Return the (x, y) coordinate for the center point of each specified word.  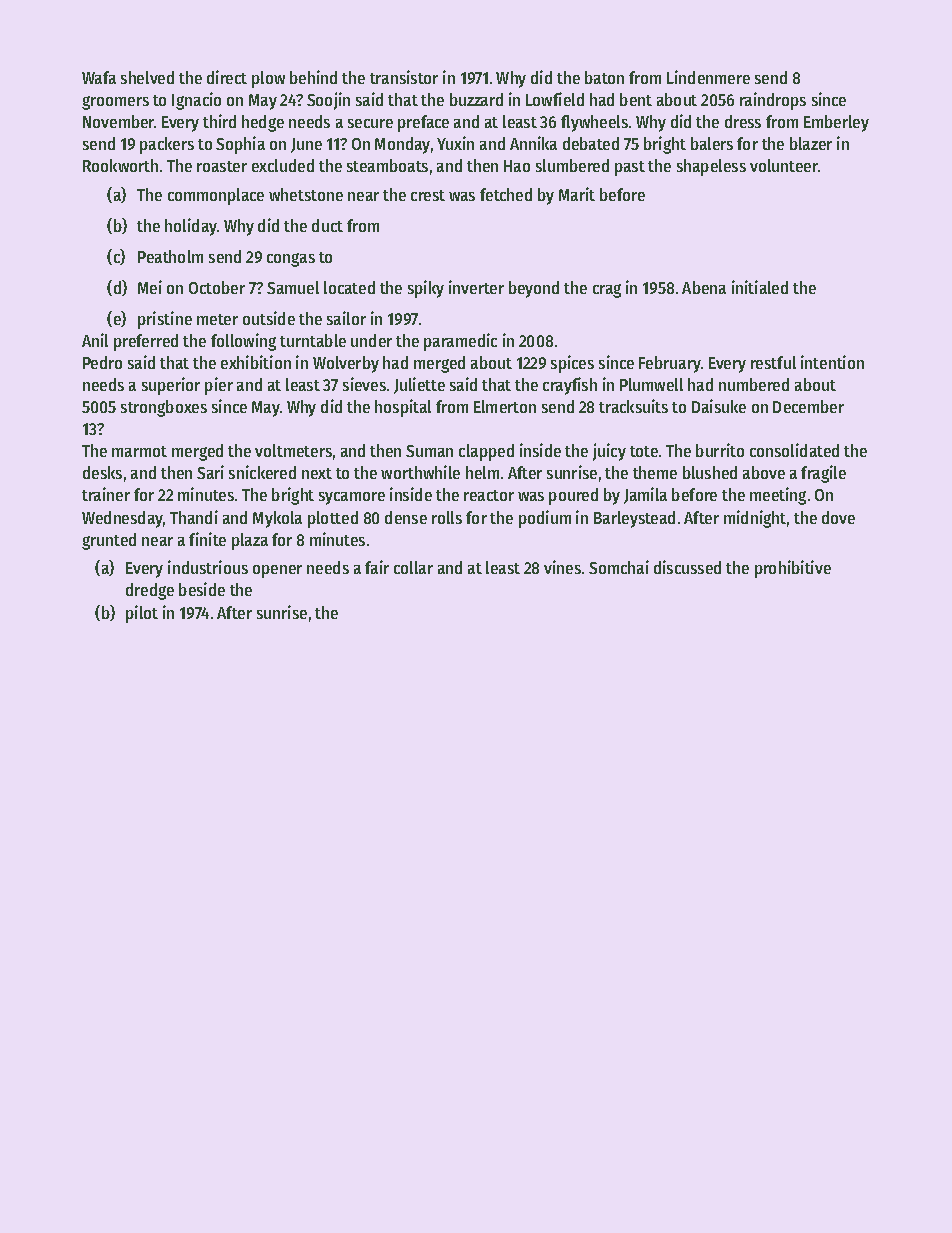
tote (644, 451)
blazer (811, 143)
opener (277, 571)
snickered (262, 472)
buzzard (476, 99)
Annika (533, 143)
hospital (403, 408)
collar (413, 567)
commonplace (216, 196)
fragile (823, 474)
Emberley (836, 123)
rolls (447, 517)
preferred (146, 342)
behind (313, 77)
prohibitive (793, 569)
